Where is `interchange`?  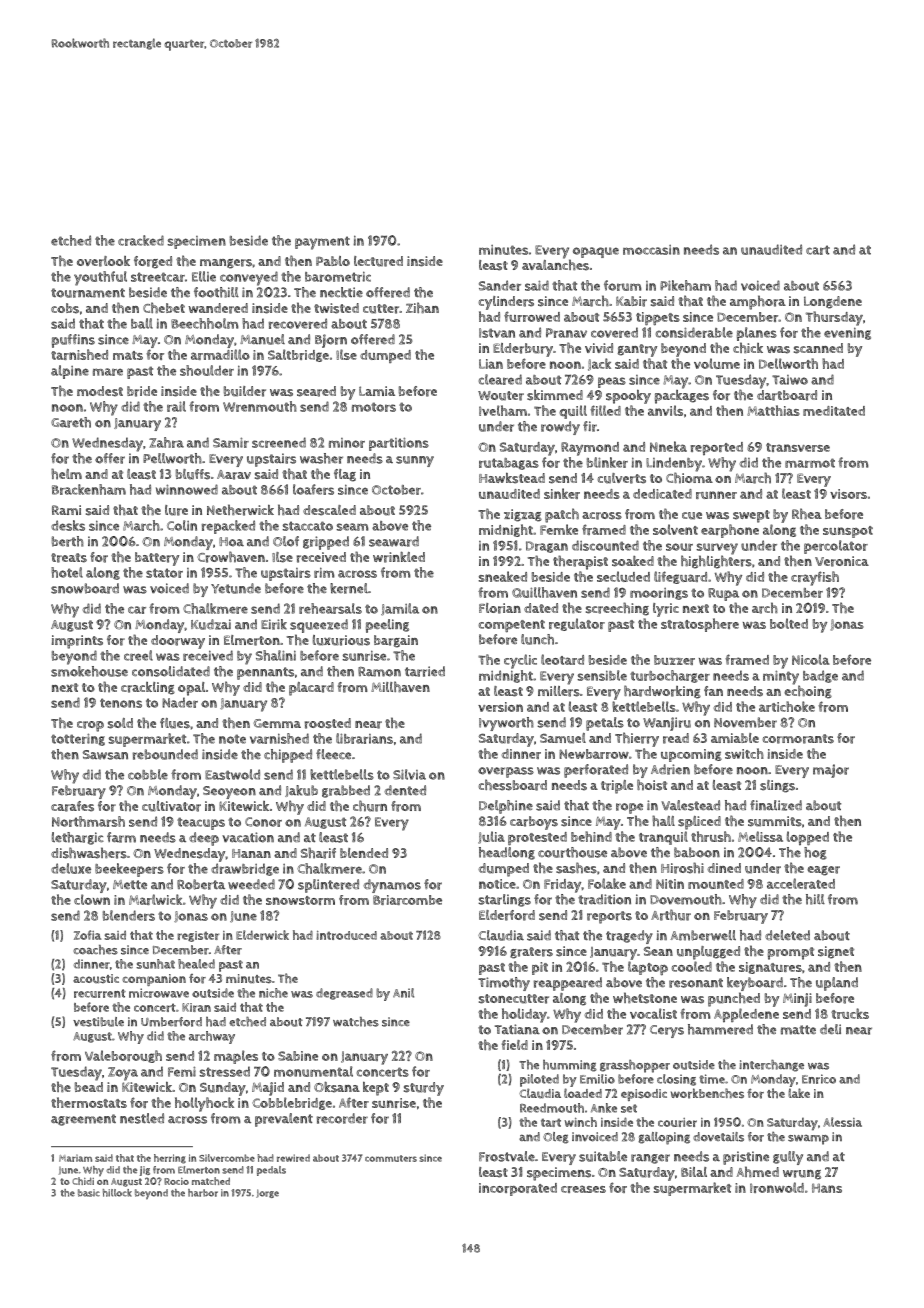 interchange is located at coordinates (771, 1066).
